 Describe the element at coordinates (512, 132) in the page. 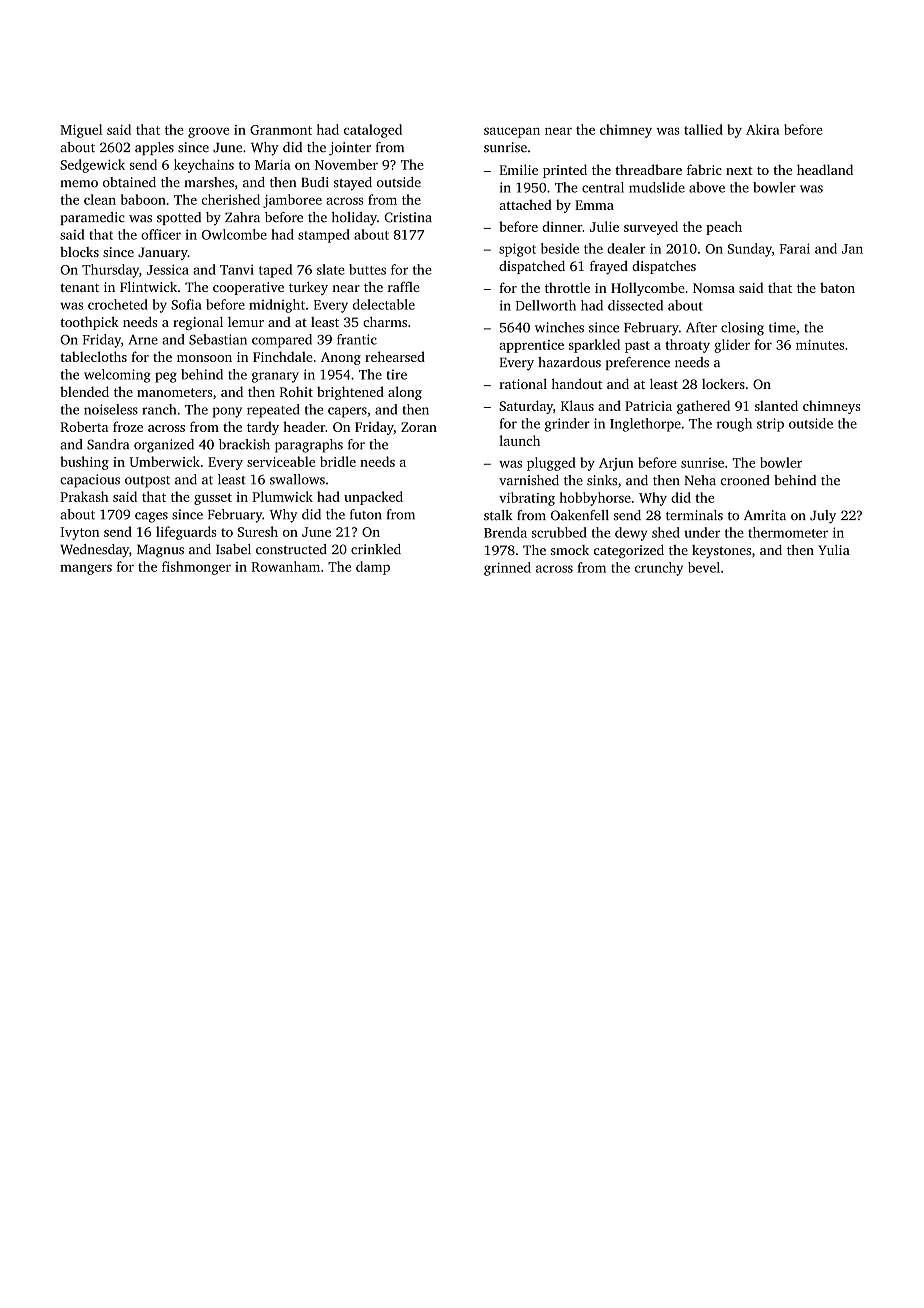

I see `saucepan` at that location.
